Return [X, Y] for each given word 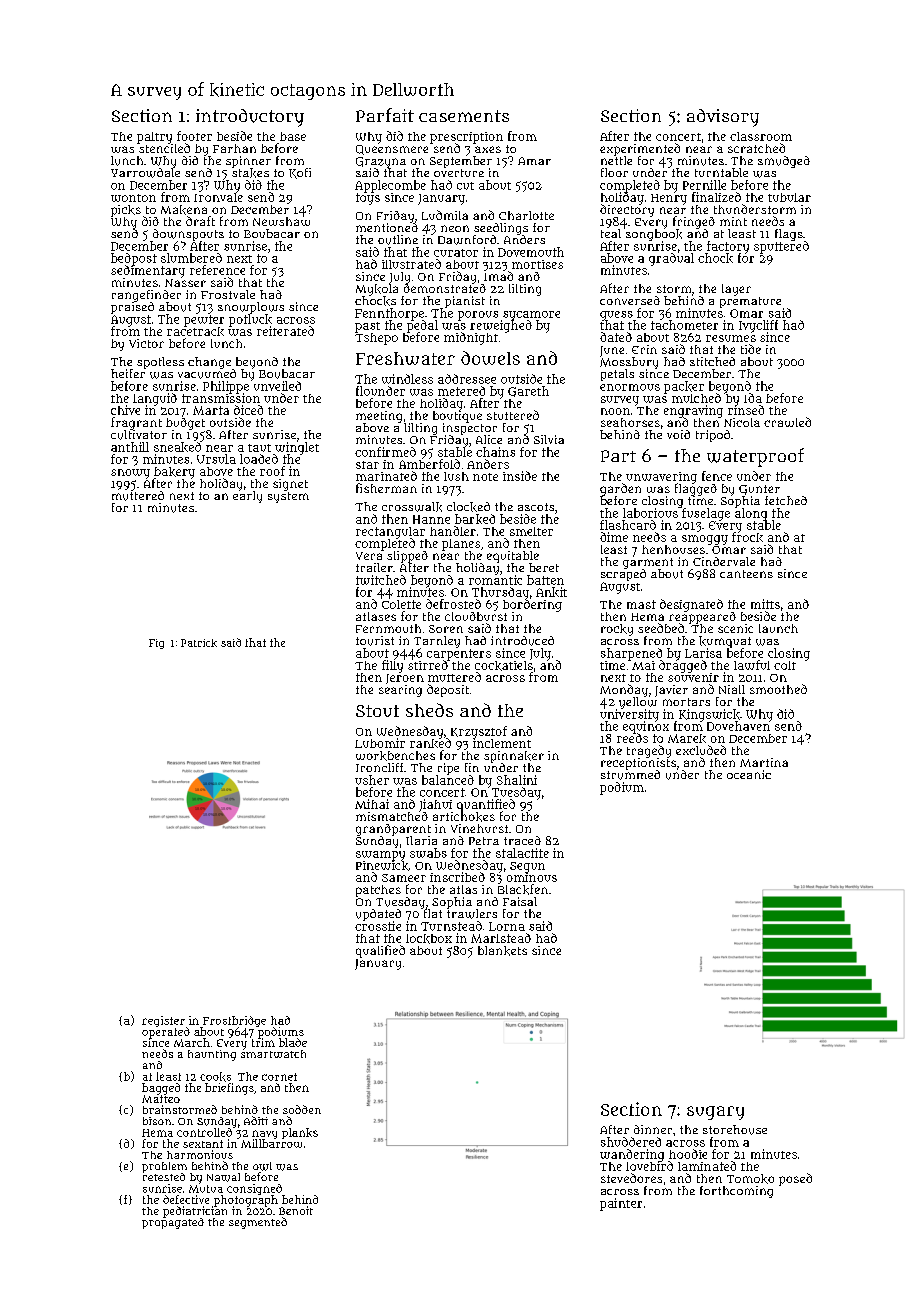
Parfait [385, 115]
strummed [630, 775]
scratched [756, 148]
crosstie [378, 926]
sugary [715, 1113]
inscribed [457, 877]
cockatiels [504, 666]
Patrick [199, 643]
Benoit [296, 1210]
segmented [258, 1223]
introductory [250, 118]
